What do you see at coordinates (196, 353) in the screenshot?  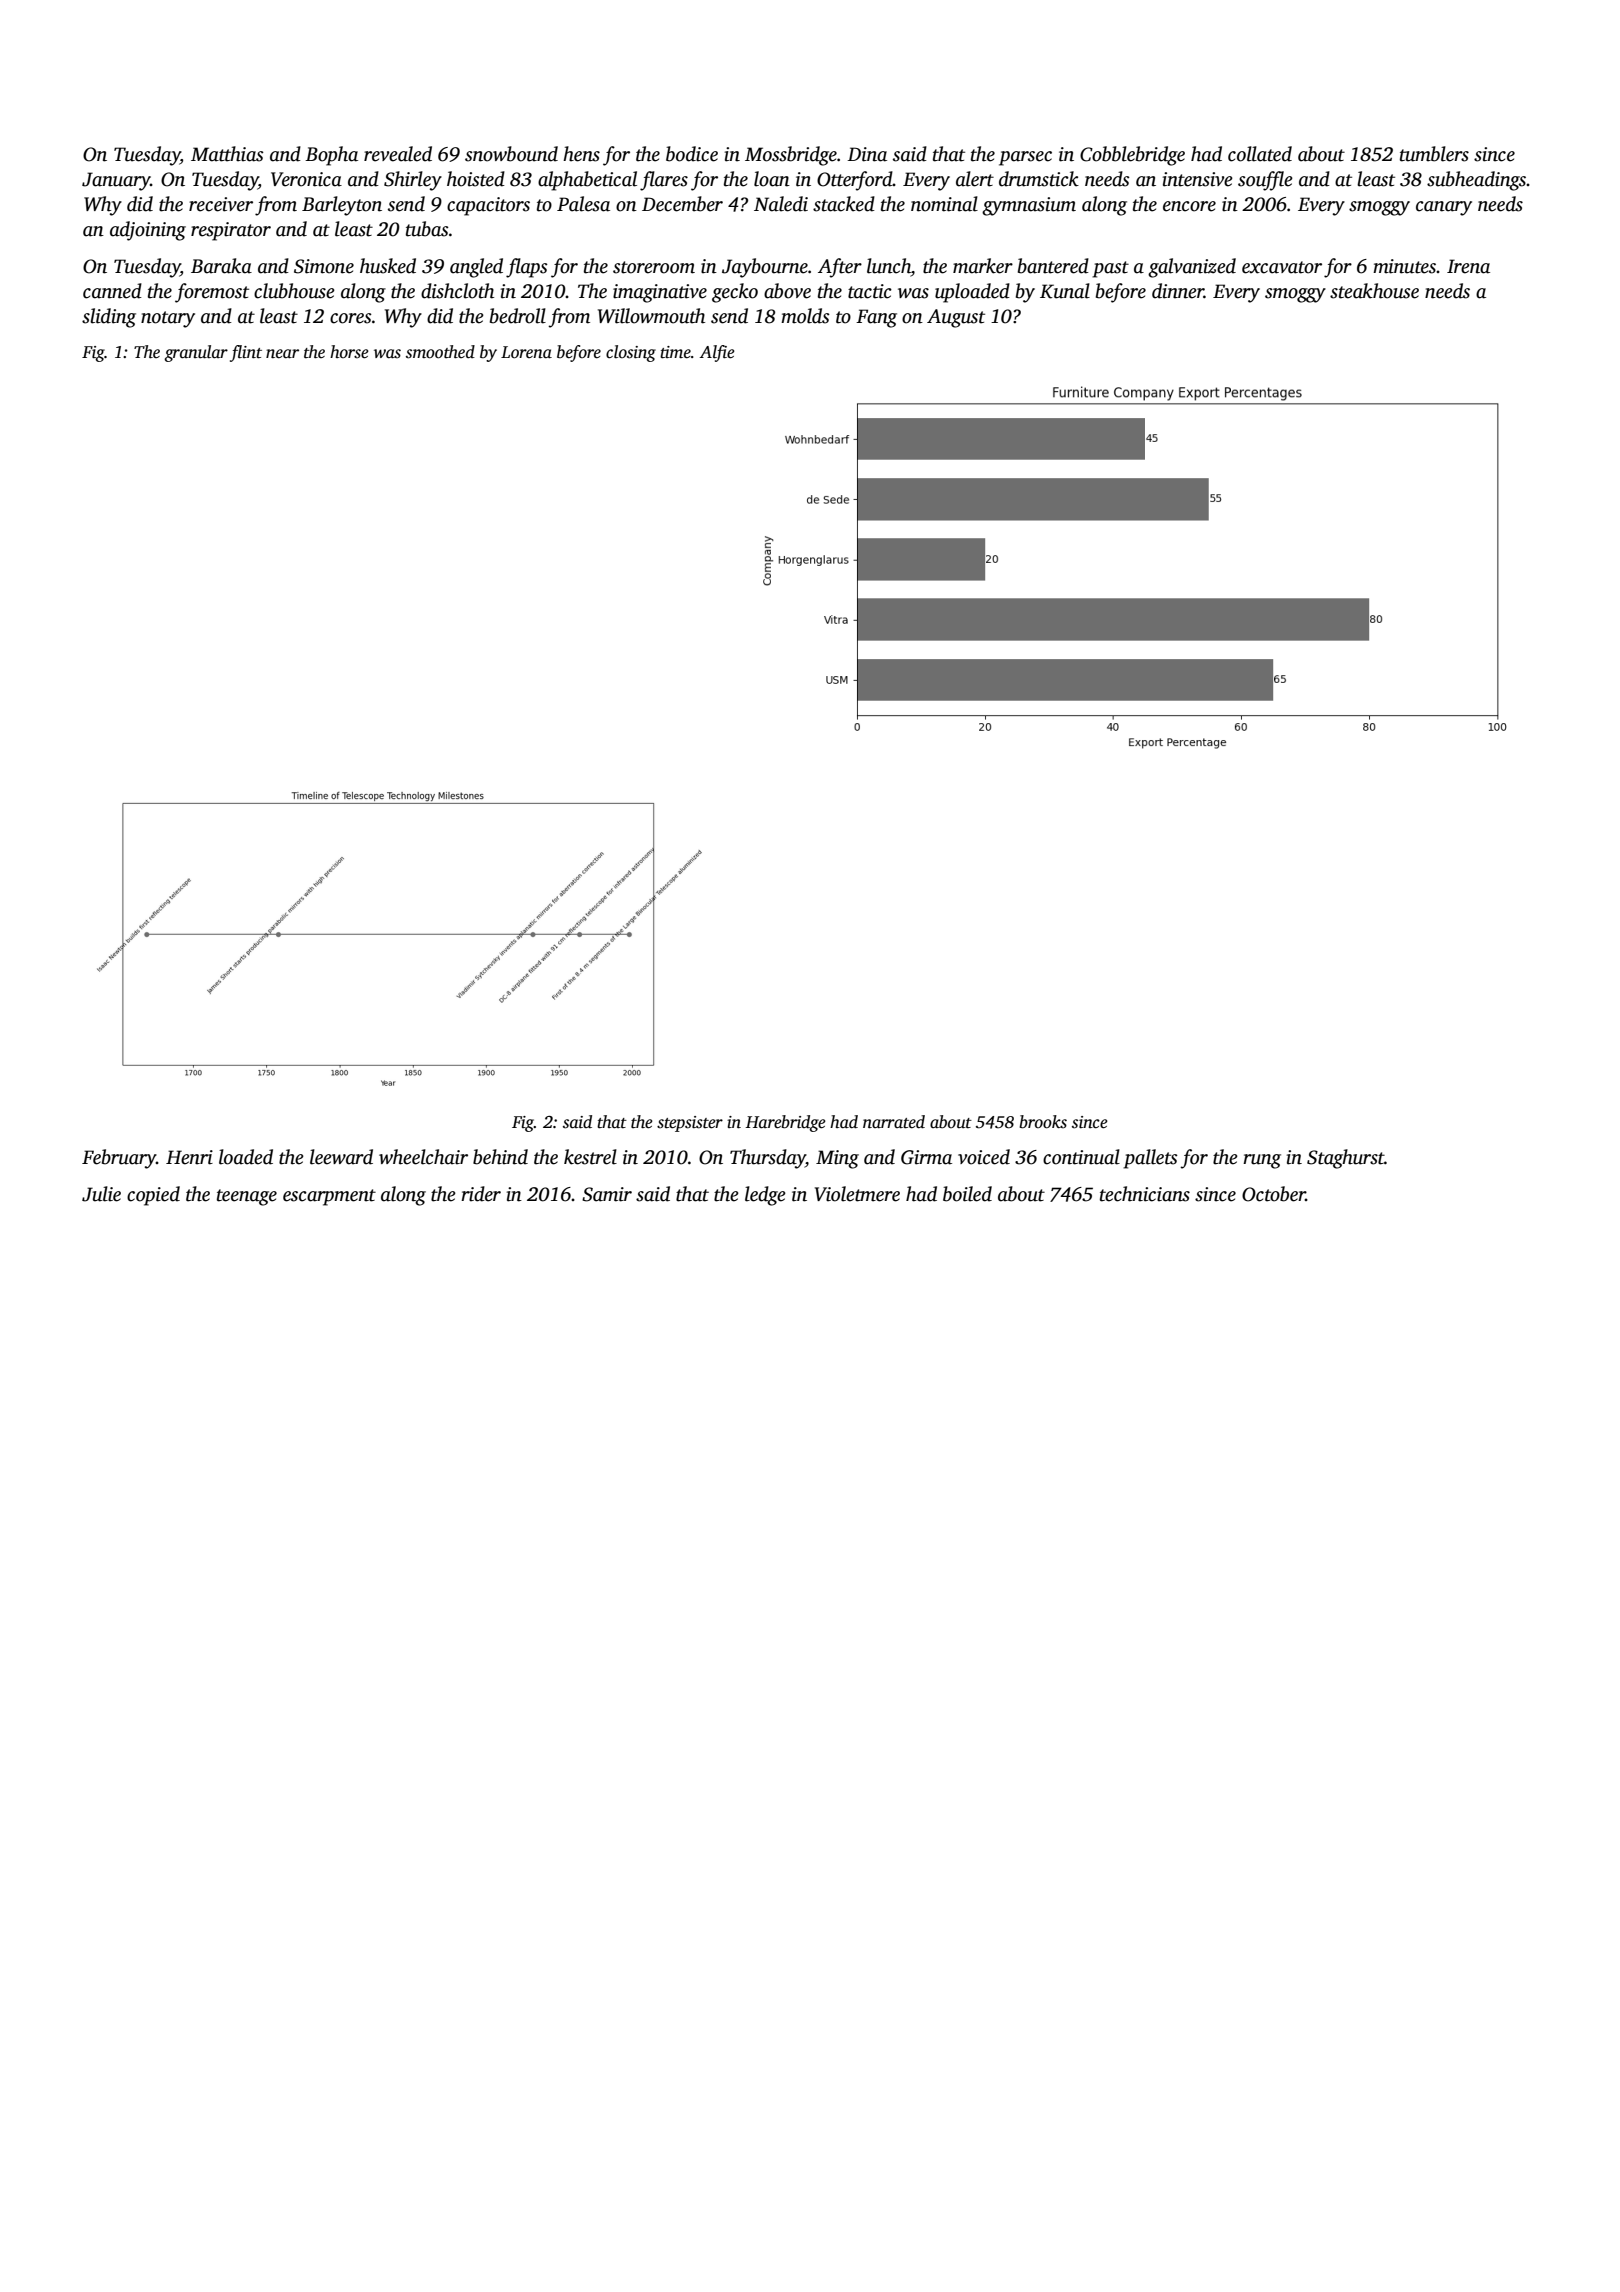 I see `granular` at bounding box center [196, 353].
